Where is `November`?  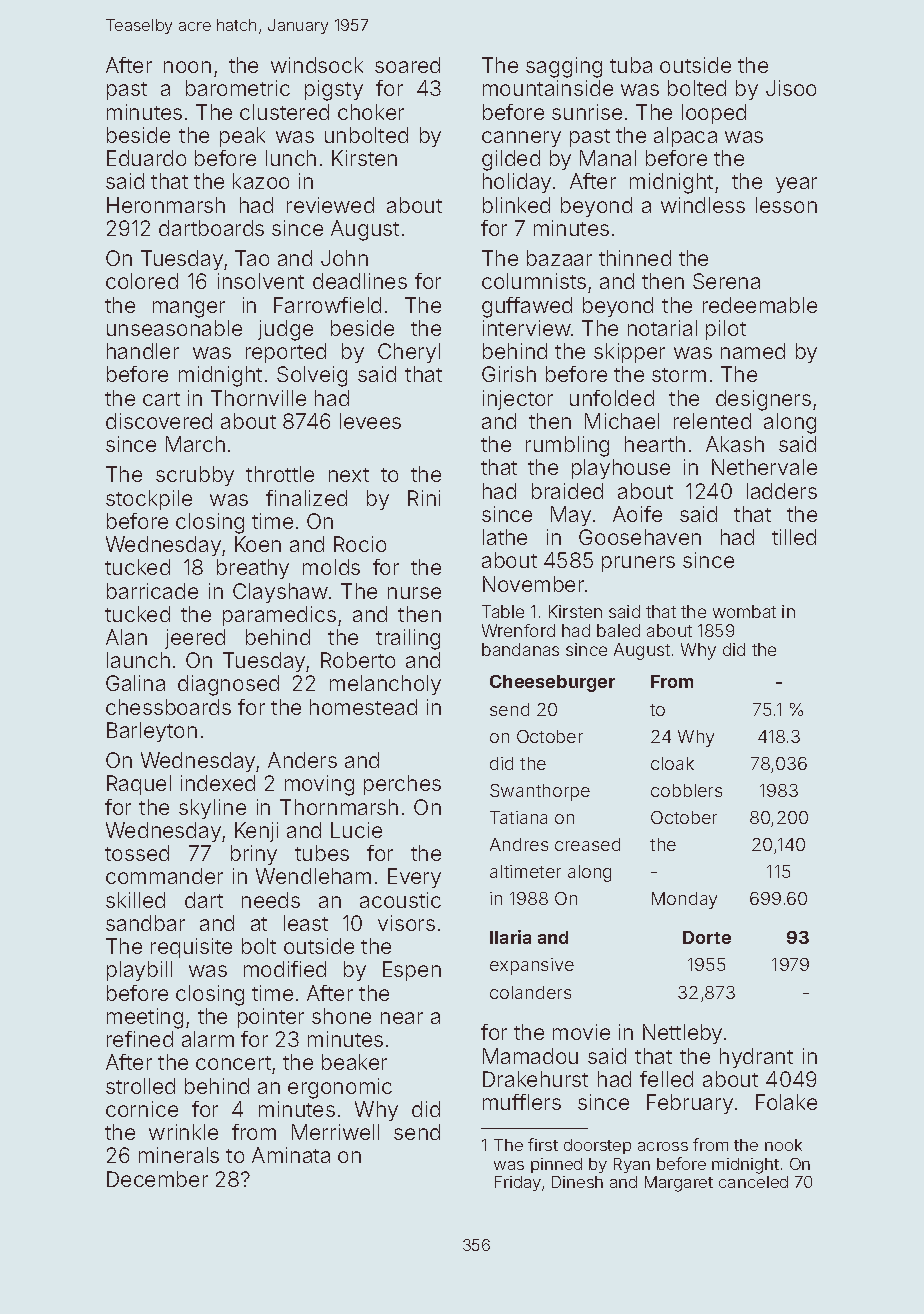 November is located at coordinates (533, 584).
